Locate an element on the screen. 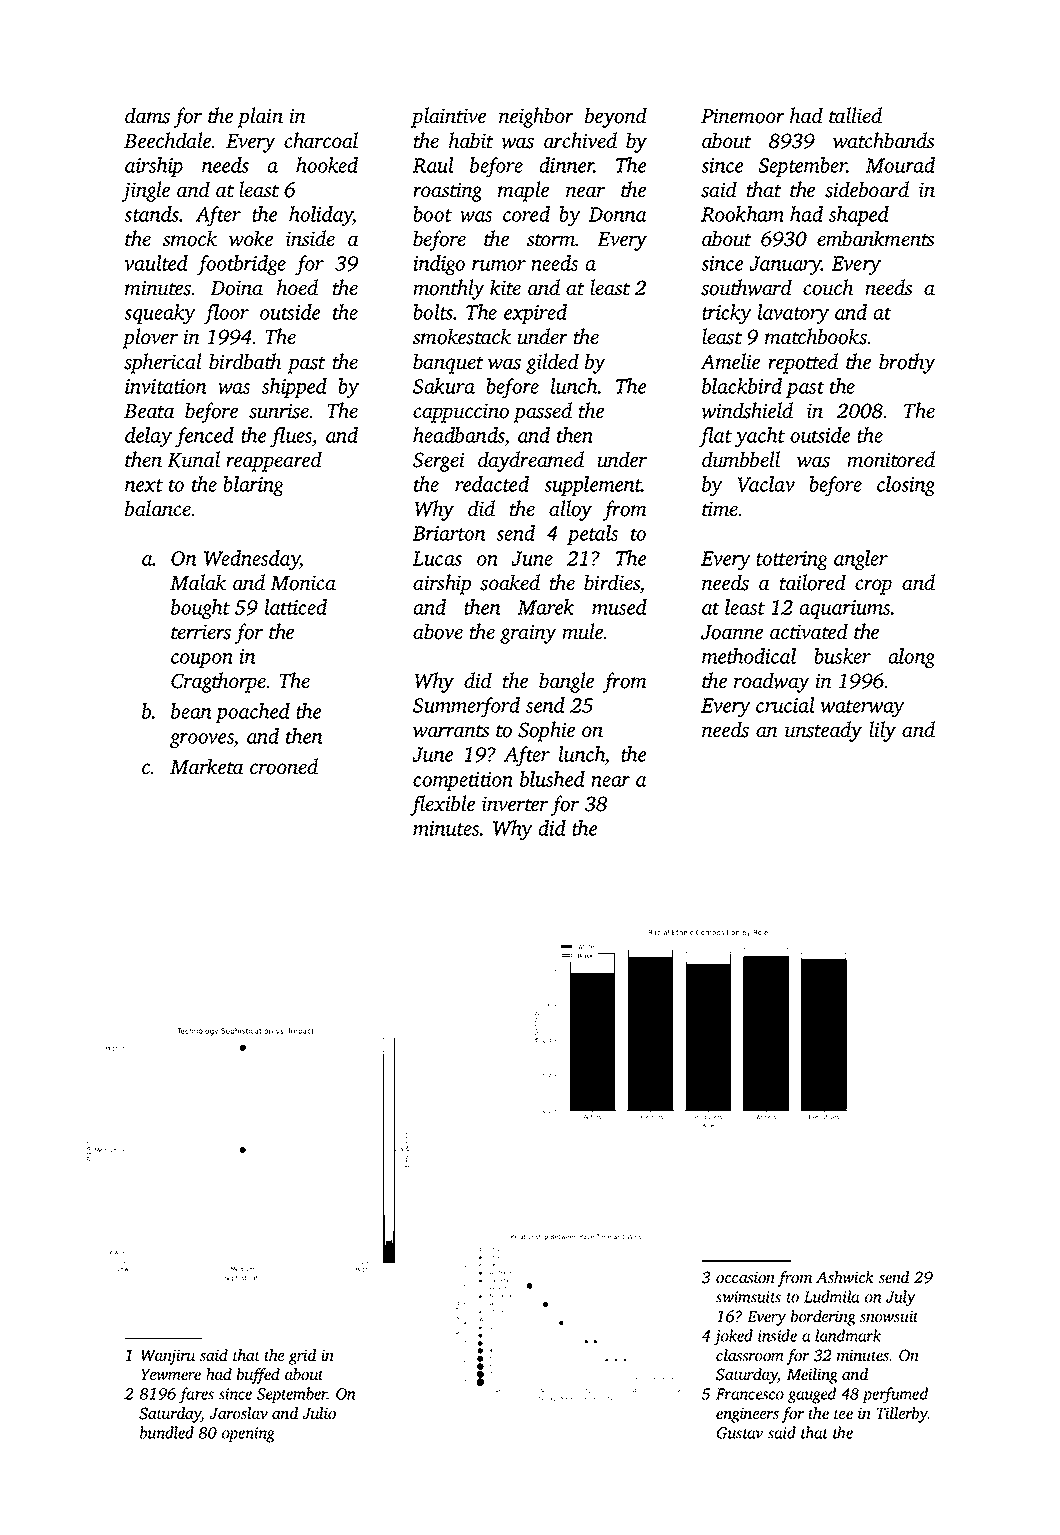 The width and height of the screenshot is (1060, 1535). beyond is located at coordinates (616, 117).
